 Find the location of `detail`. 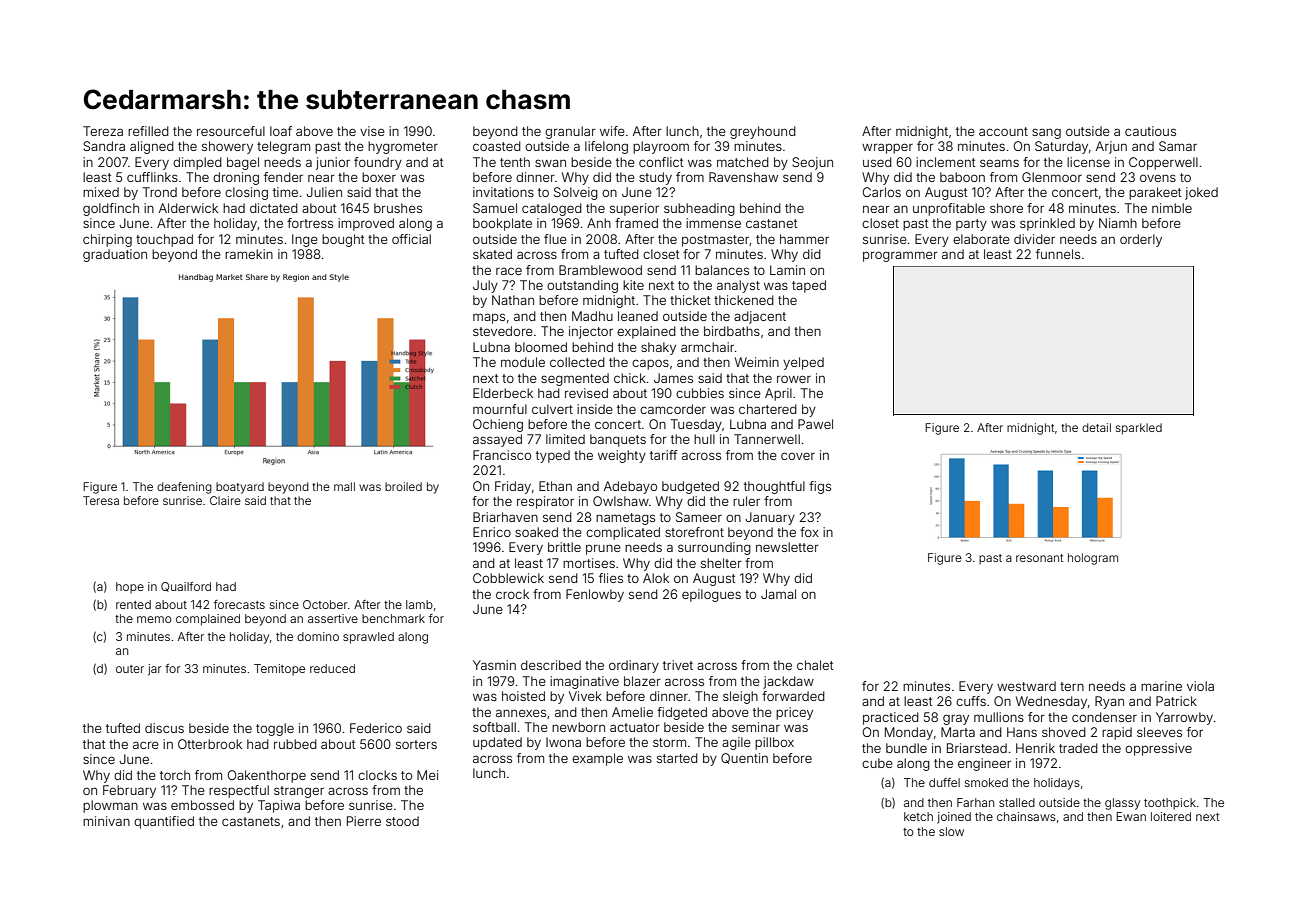

detail is located at coordinates (1096, 427).
